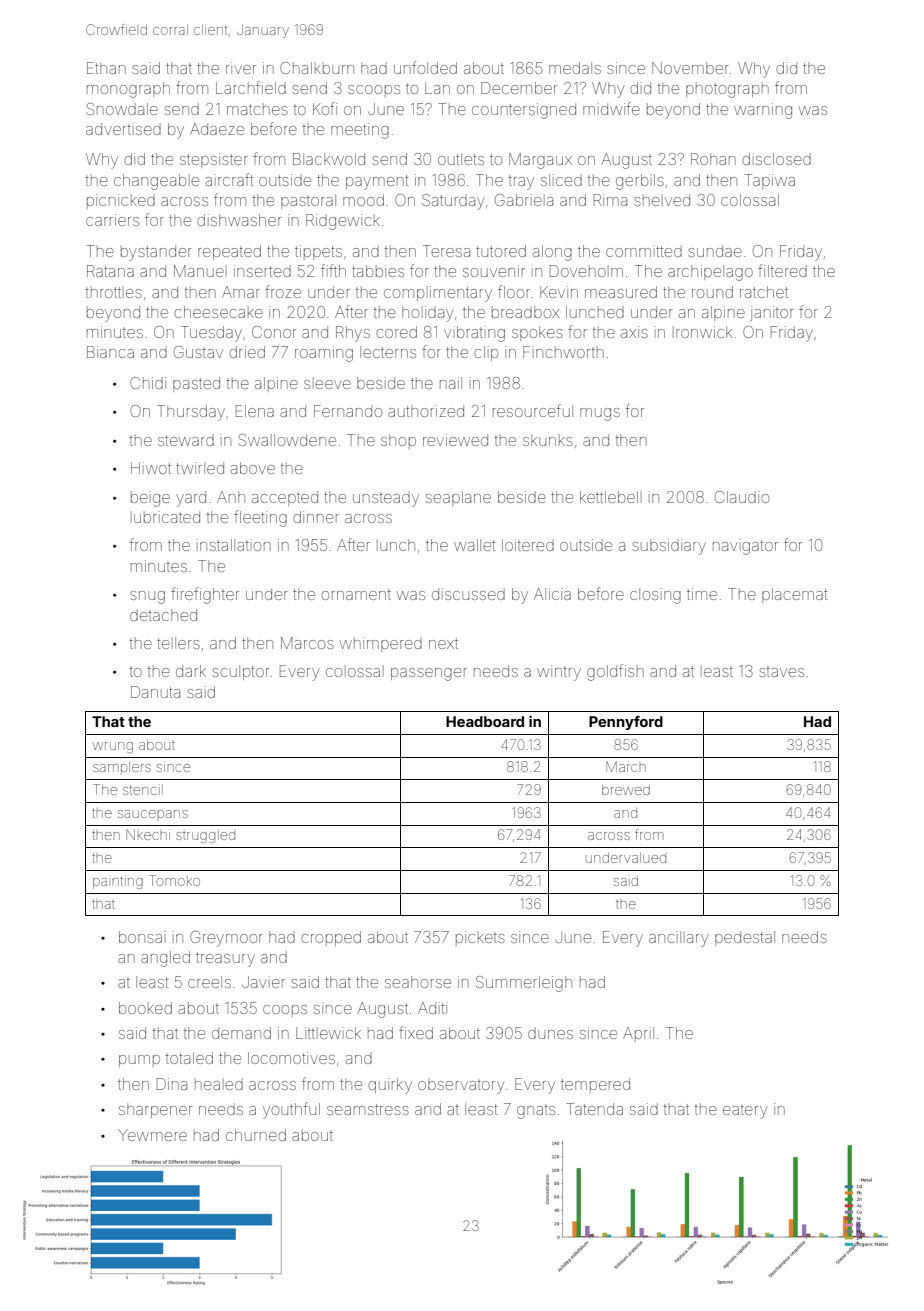  What do you see at coordinates (240, 672) in the document?
I see `sculptor` at bounding box center [240, 672].
